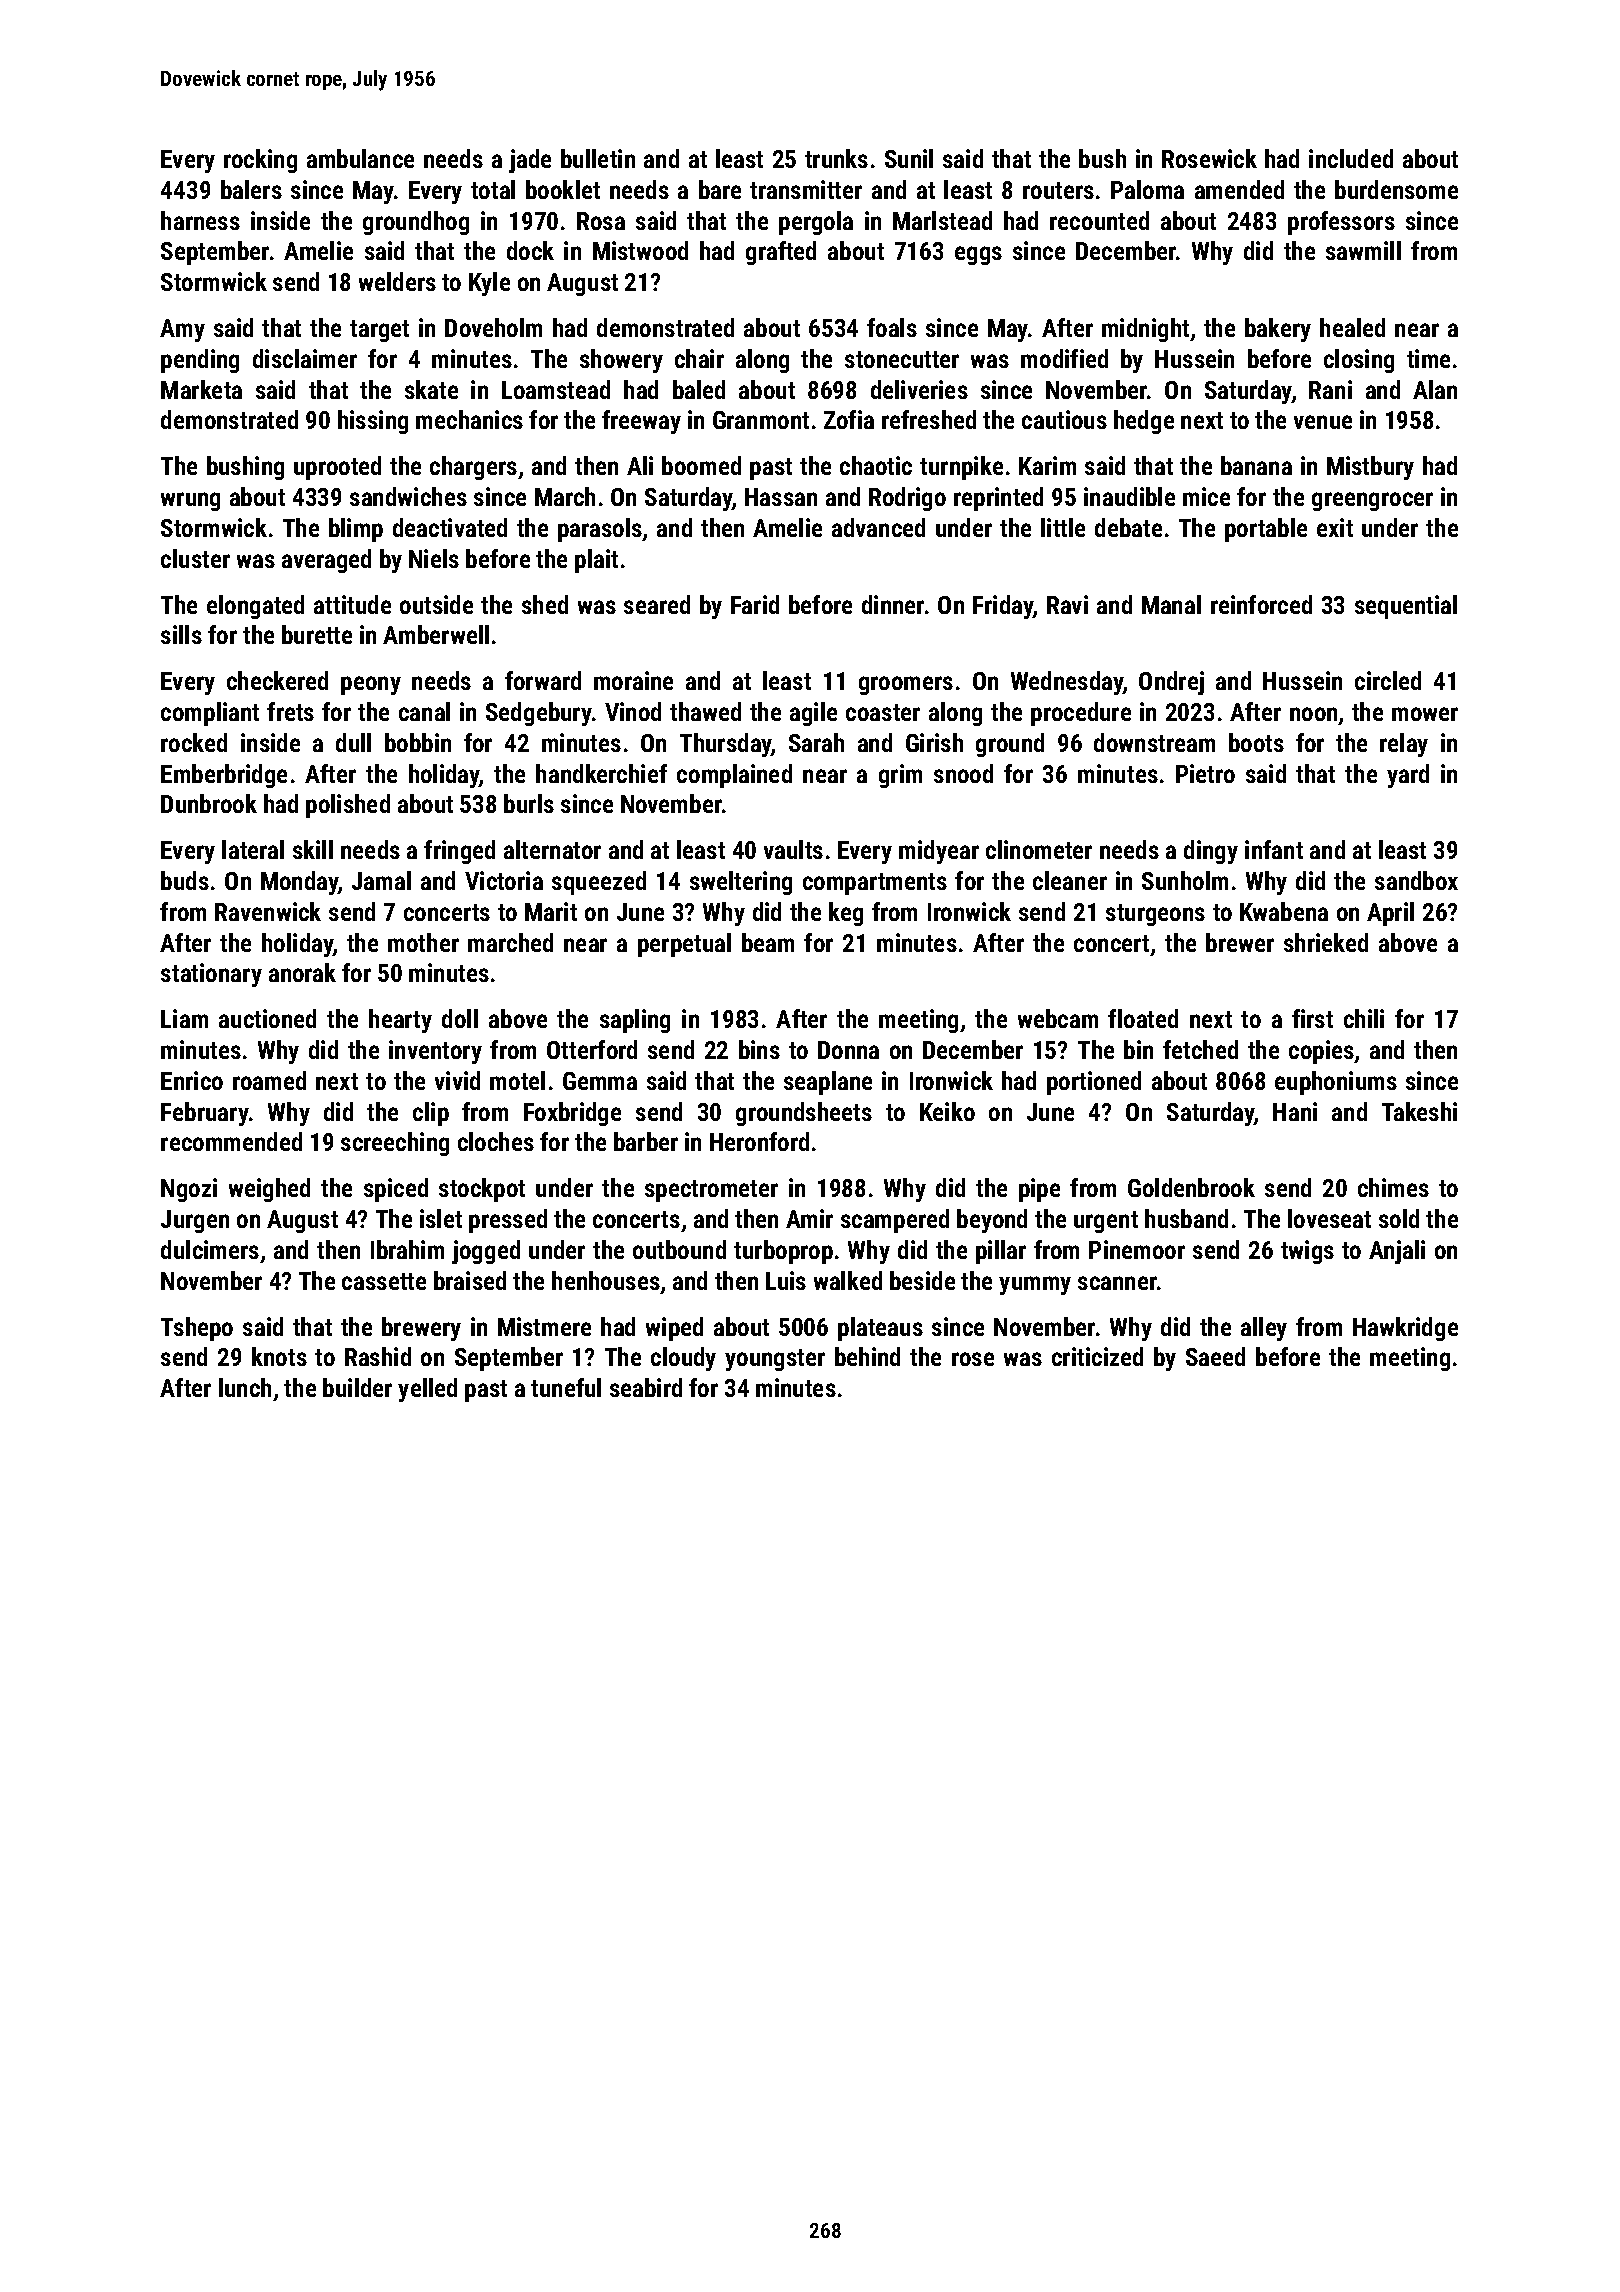  What do you see at coordinates (900, 776) in the screenshot?
I see `grim` at bounding box center [900, 776].
